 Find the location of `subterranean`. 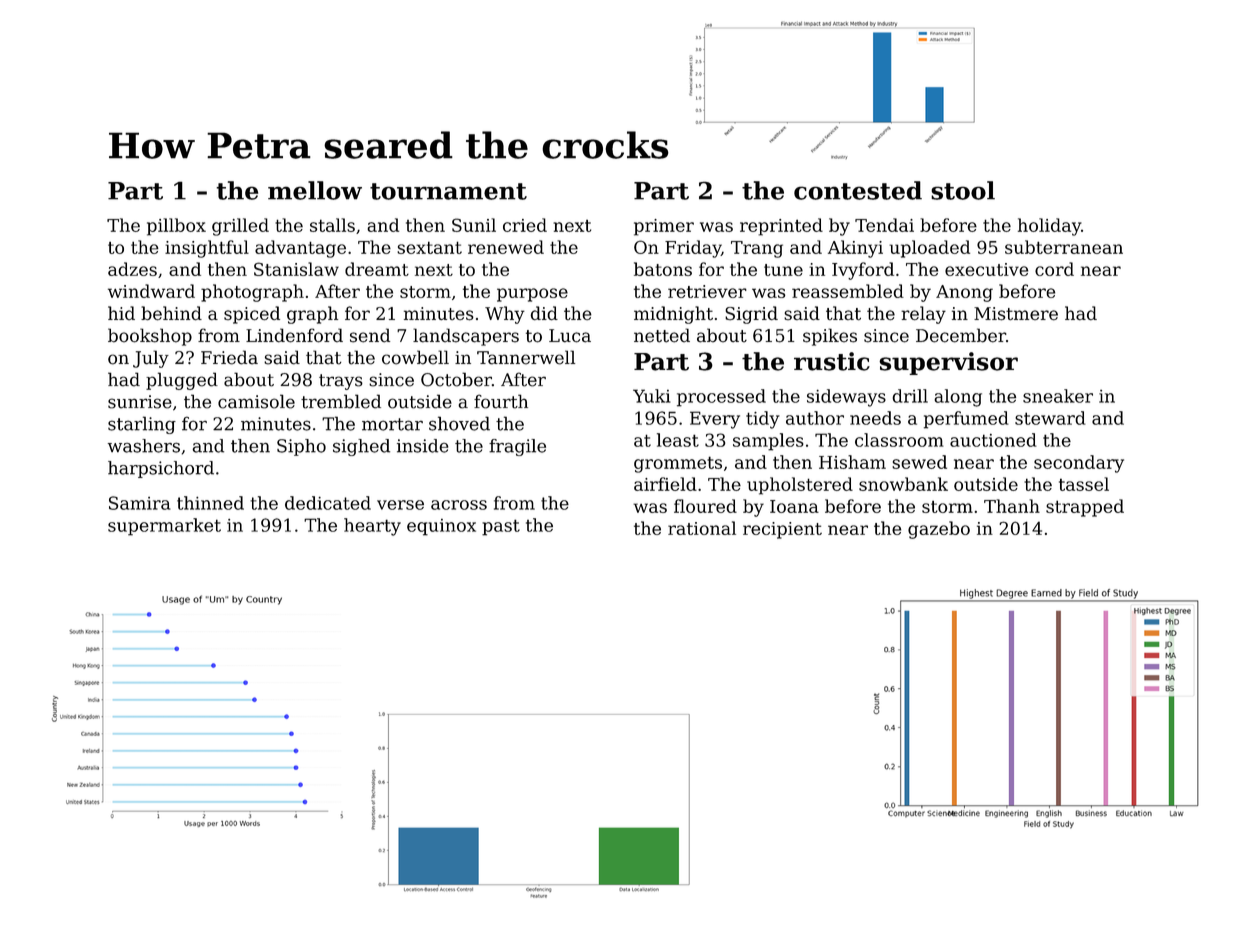

subterranean is located at coordinates (1064, 247).
